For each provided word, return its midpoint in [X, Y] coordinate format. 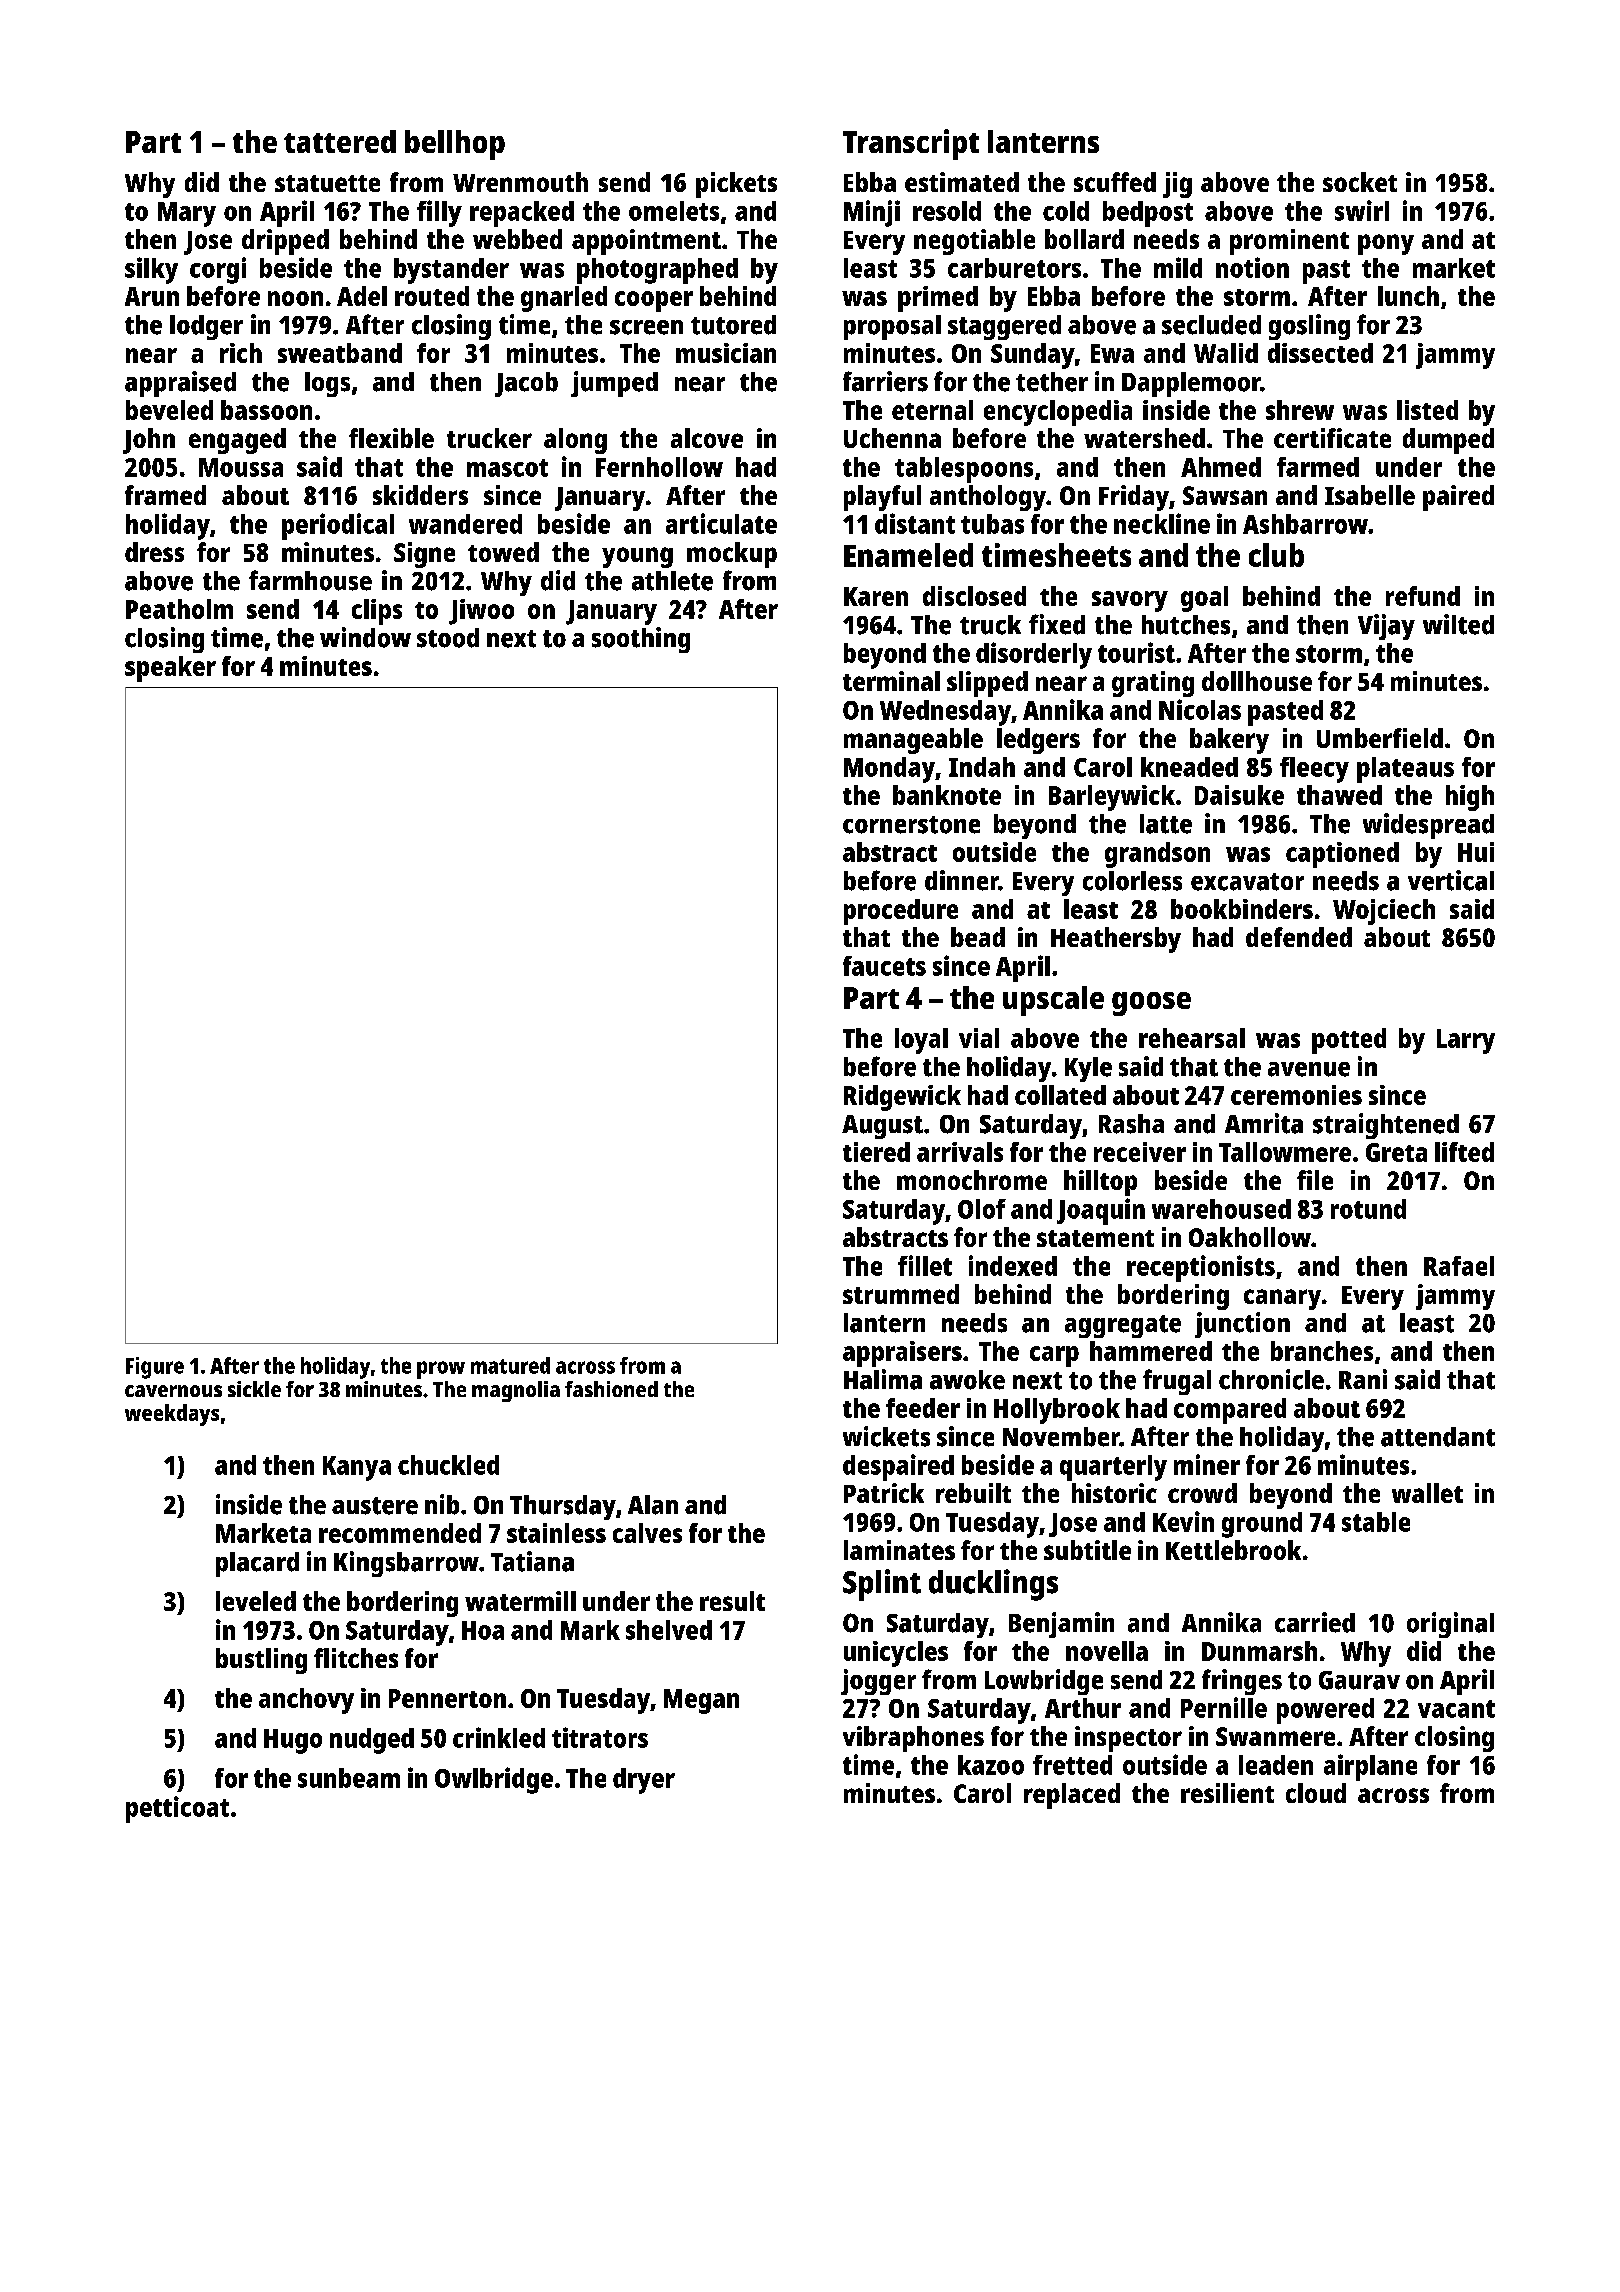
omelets [674, 211]
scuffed [1115, 182]
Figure [155, 1368]
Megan [701, 1701]
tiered [876, 1152]
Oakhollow [1250, 1237]
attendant [1438, 1437]
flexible [391, 438]
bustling [261, 1661]
